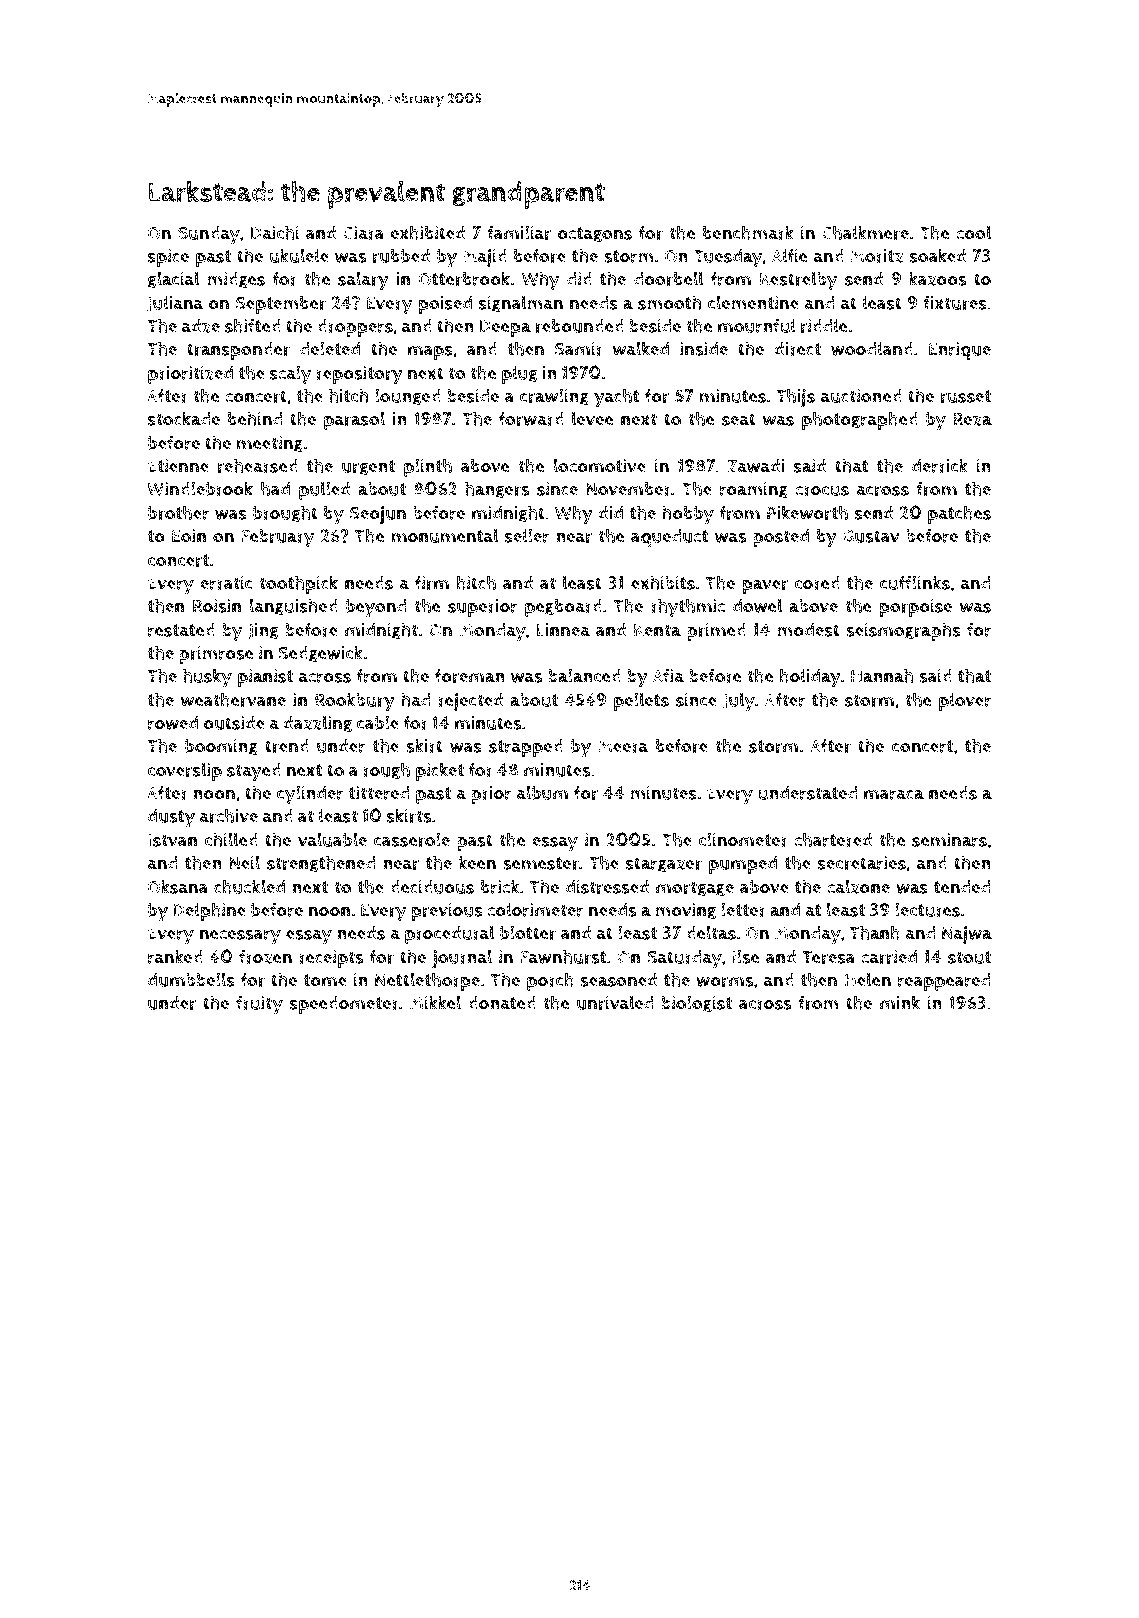  I want to click on pegboard, so click(563, 608).
